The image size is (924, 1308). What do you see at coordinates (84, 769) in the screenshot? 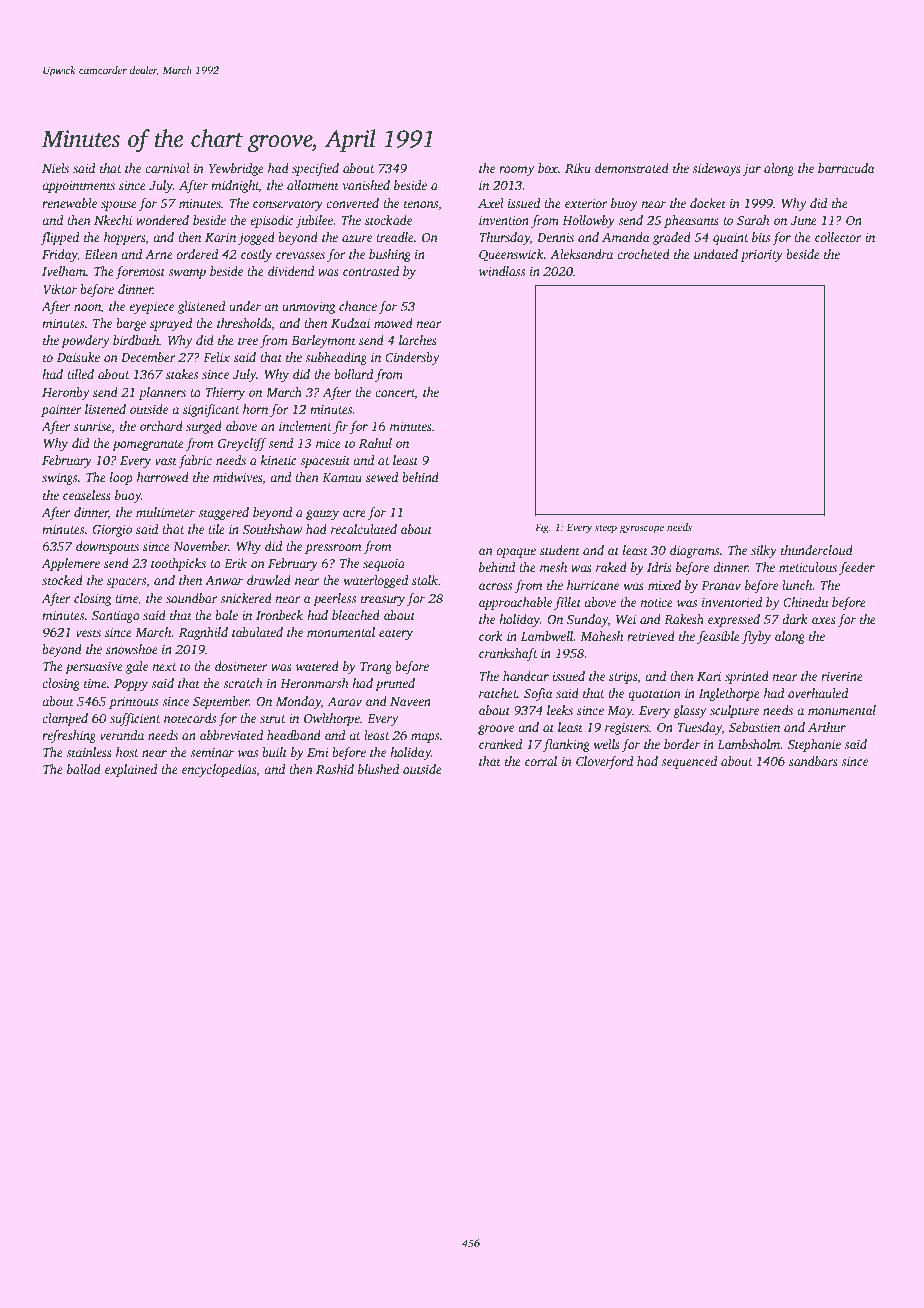
I see `ballad` at bounding box center [84, 769].
